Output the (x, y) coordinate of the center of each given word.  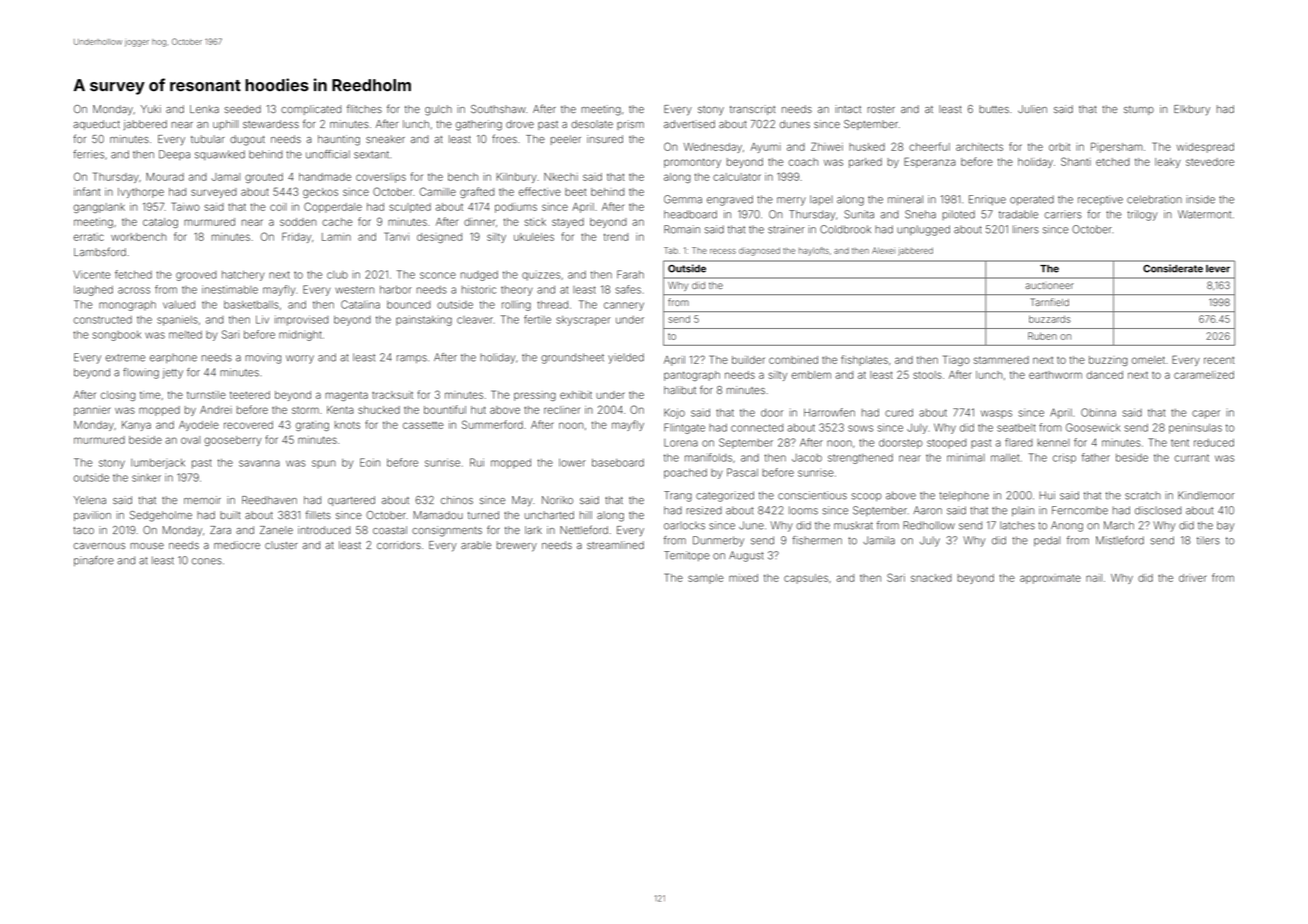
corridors (399, 545)
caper (1206, 414)
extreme (125, 358)
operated (1032, 200)
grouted (264, 178)
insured (605, 139)
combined (793, 360)
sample (706, 579)
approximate (1050, 579)
